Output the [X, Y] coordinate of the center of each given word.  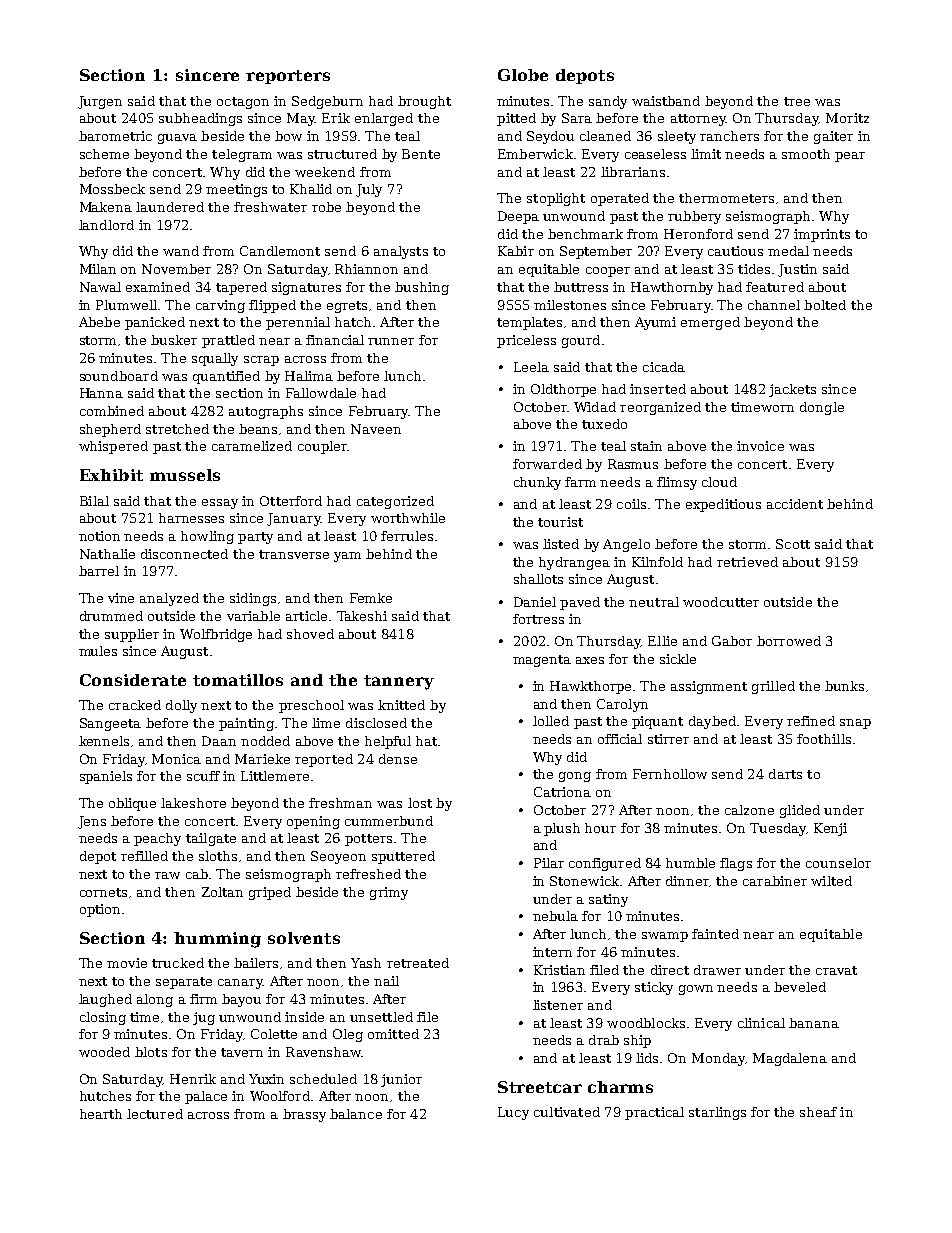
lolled [551, 721]
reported [324, 760]
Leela [531, 367]
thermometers [726, 198]
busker [174, 340]
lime [326, 723]
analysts [401, 252]
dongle [822, 408]
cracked [135, 705]
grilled [773, 687]
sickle [678, 659]
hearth [101, 1114]
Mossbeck [112, 189]
